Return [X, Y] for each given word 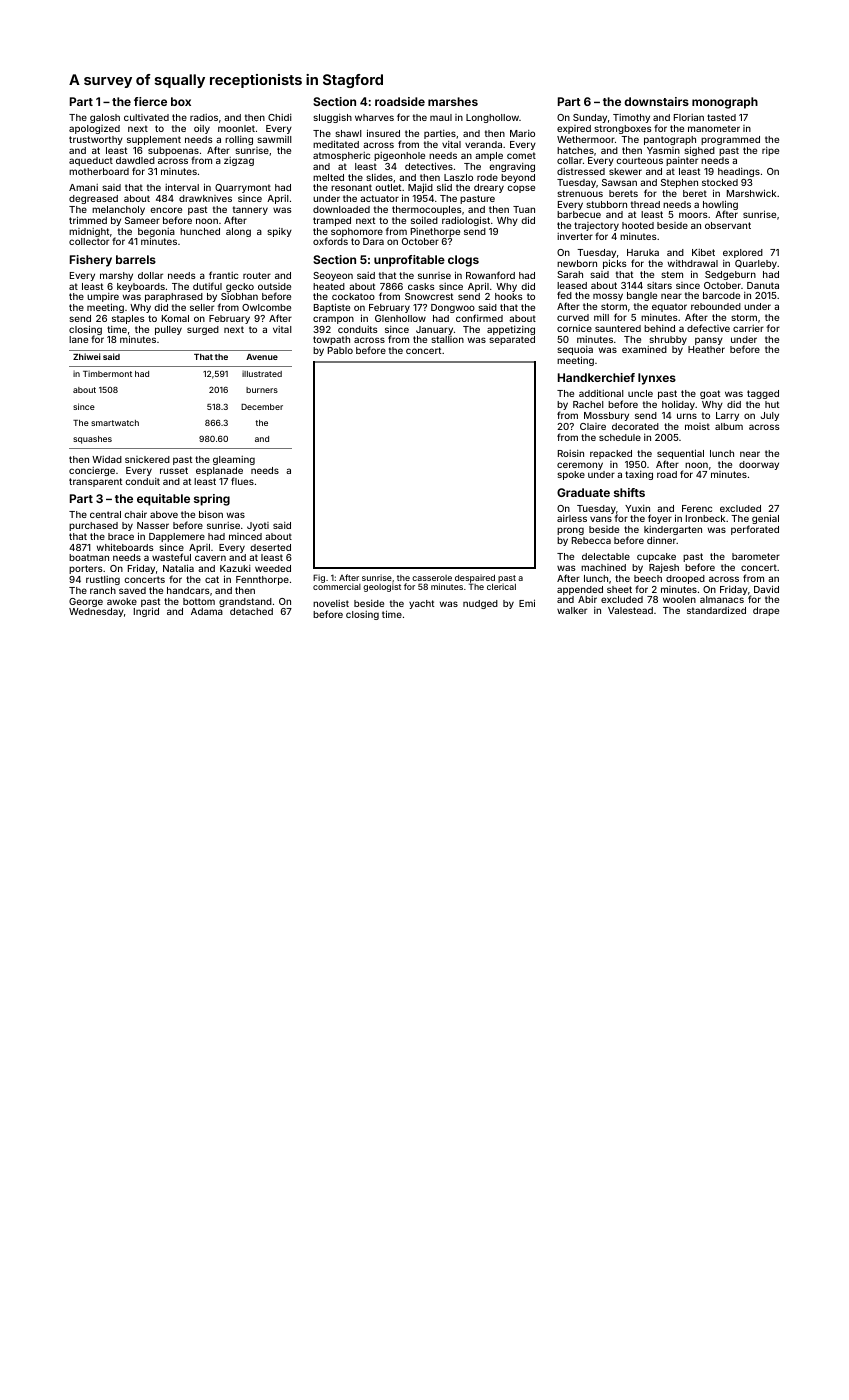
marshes [453, 101]
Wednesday [96, 612]
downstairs [656, 101]
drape [766, 611]
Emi [527, 603]
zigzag [239, 161]
